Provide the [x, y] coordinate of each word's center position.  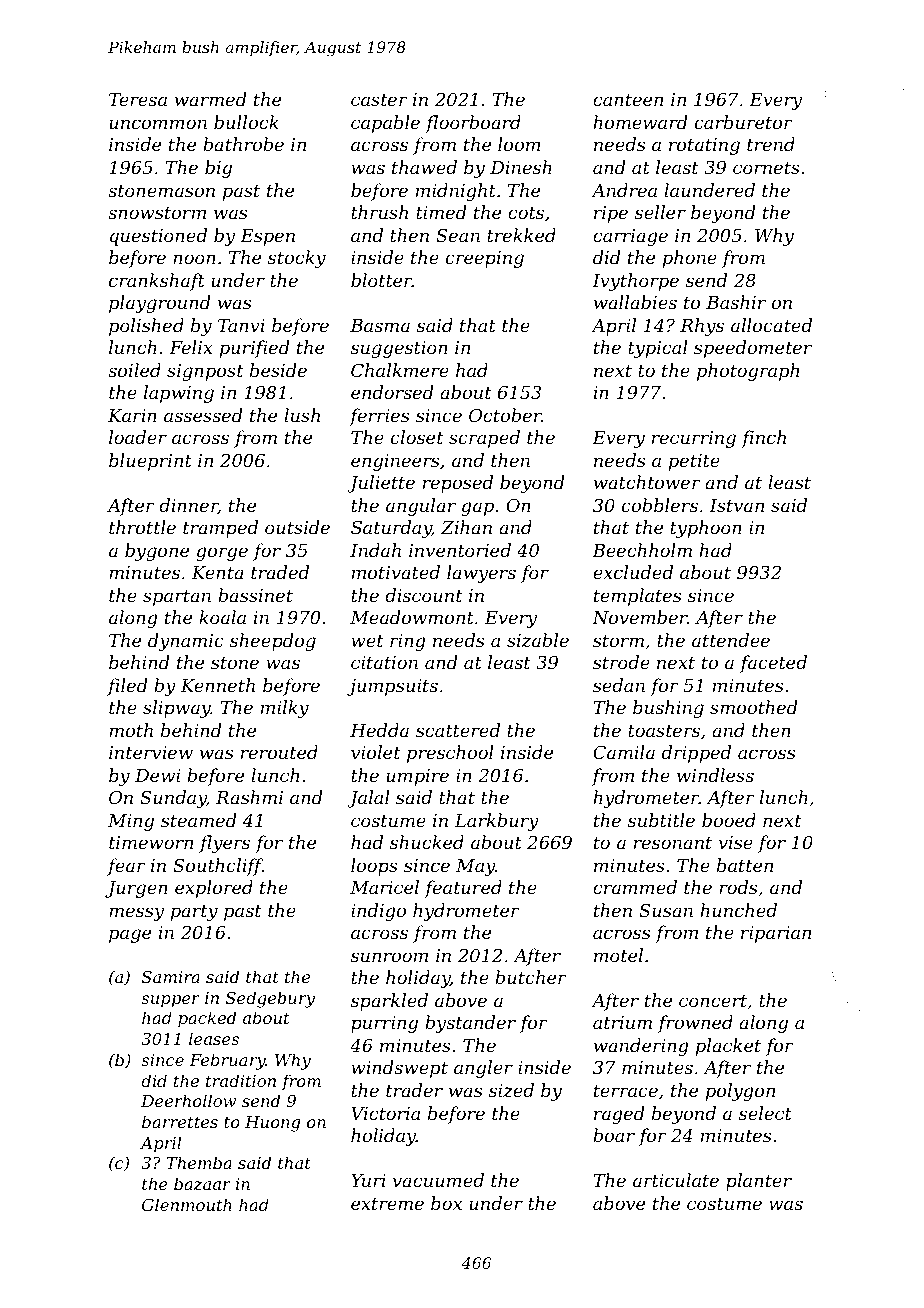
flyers [224, 844]
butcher [531, 977]
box [446, 1203]
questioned [158, 237]
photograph [748, 372]
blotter [381, 280]
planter [759, 1182]
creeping [485, 259]
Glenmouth [187, 1204]
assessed [203, 415]
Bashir [736, 302]
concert [713, 1001]
